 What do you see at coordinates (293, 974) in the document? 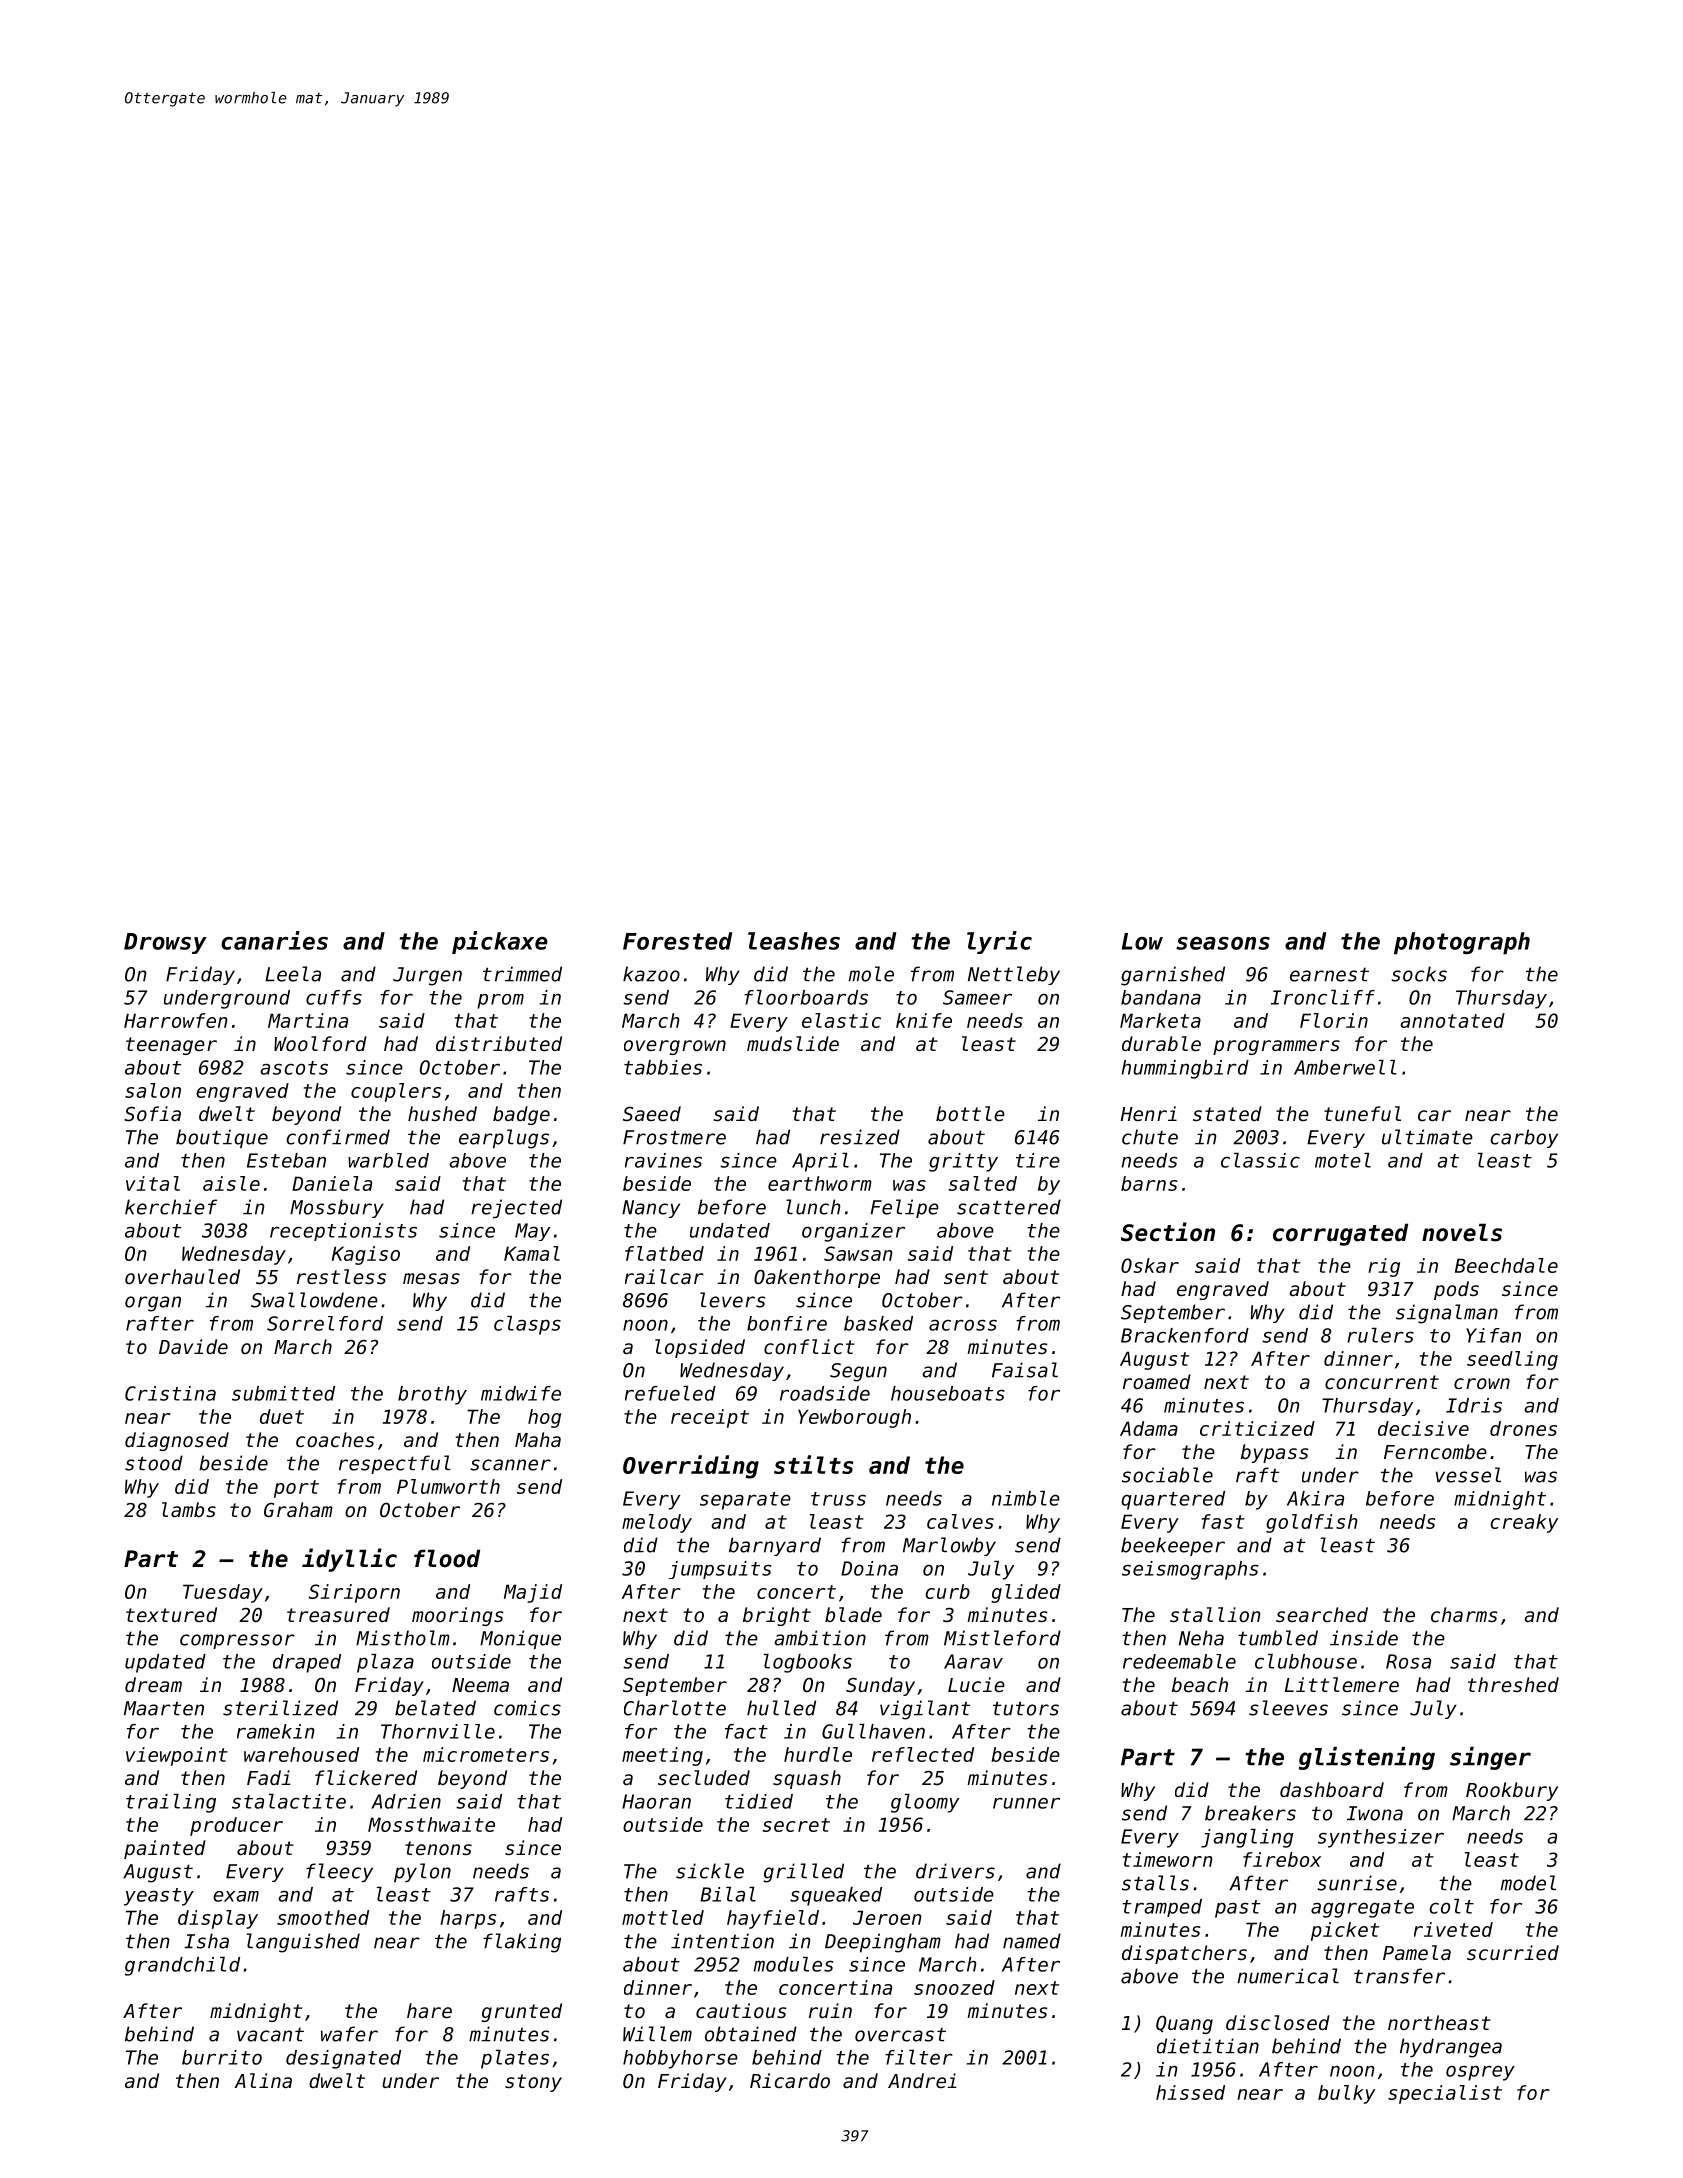
I see `Leela` at bounding box center [293, 974].
